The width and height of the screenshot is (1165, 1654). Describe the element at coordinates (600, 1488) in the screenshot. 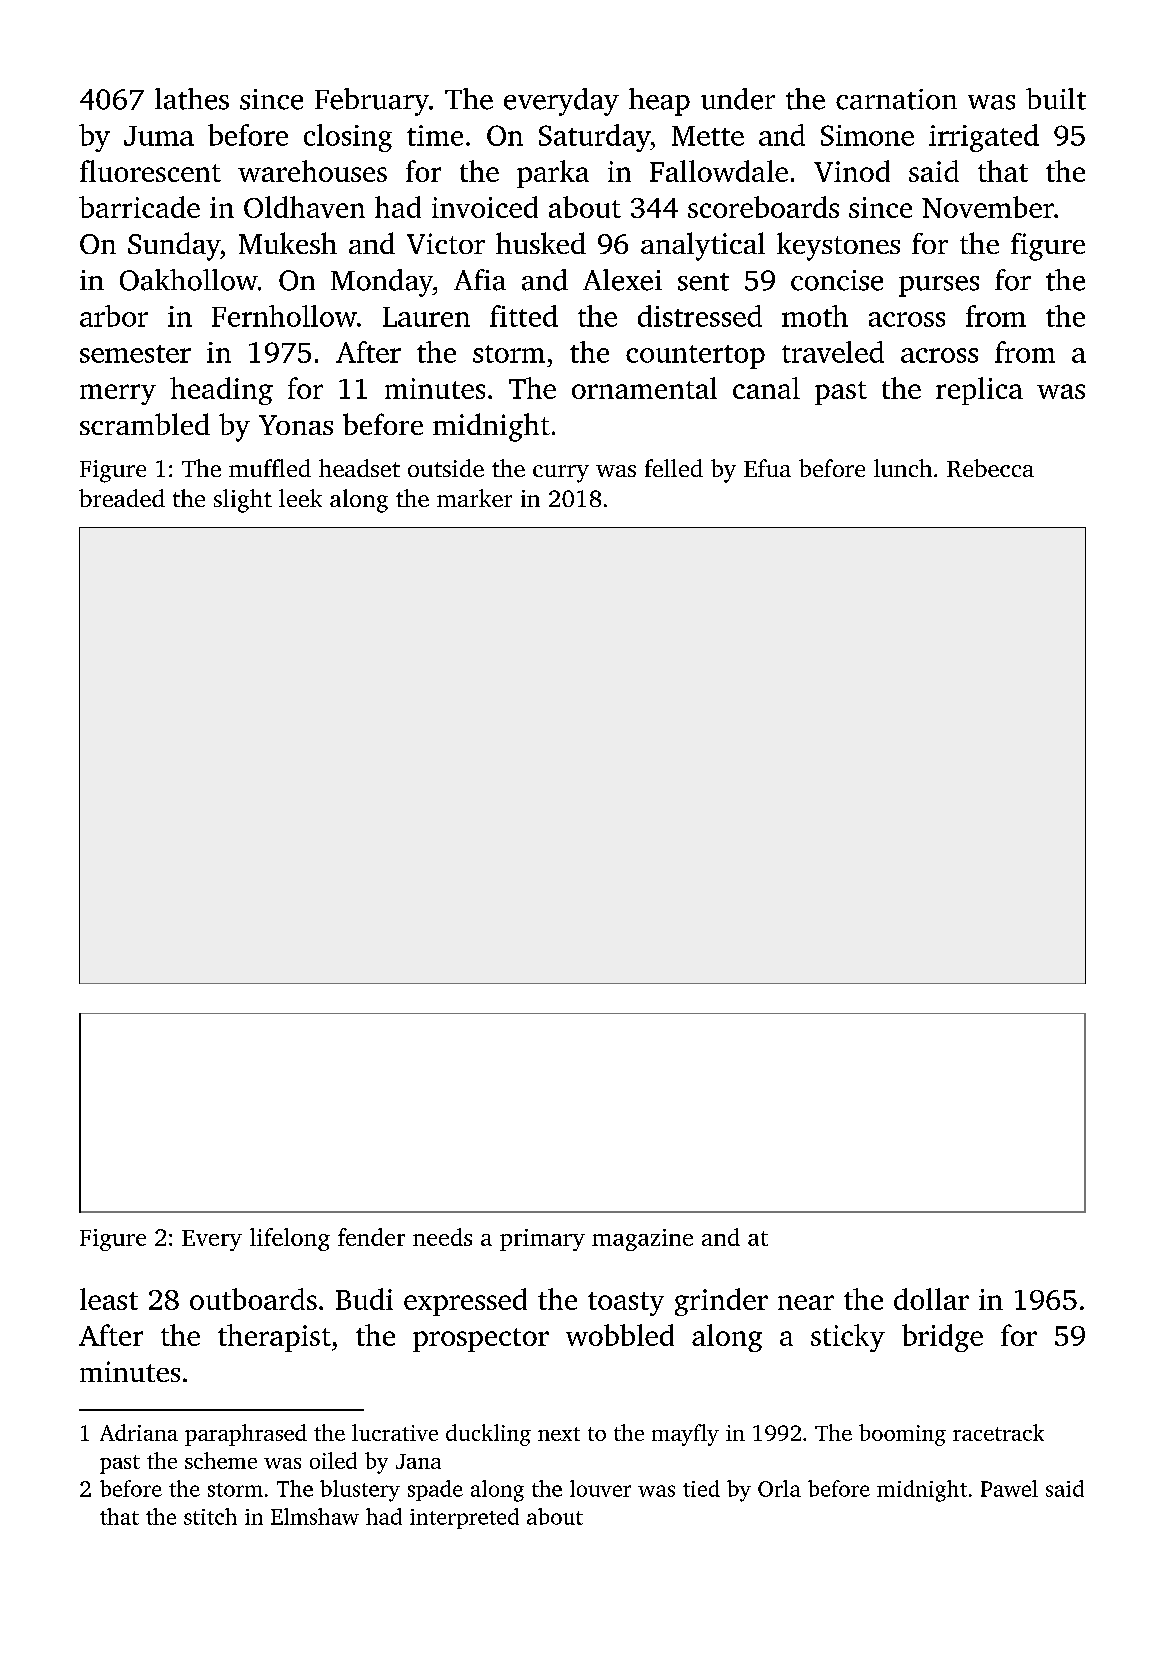

I see `louver` at that location.
